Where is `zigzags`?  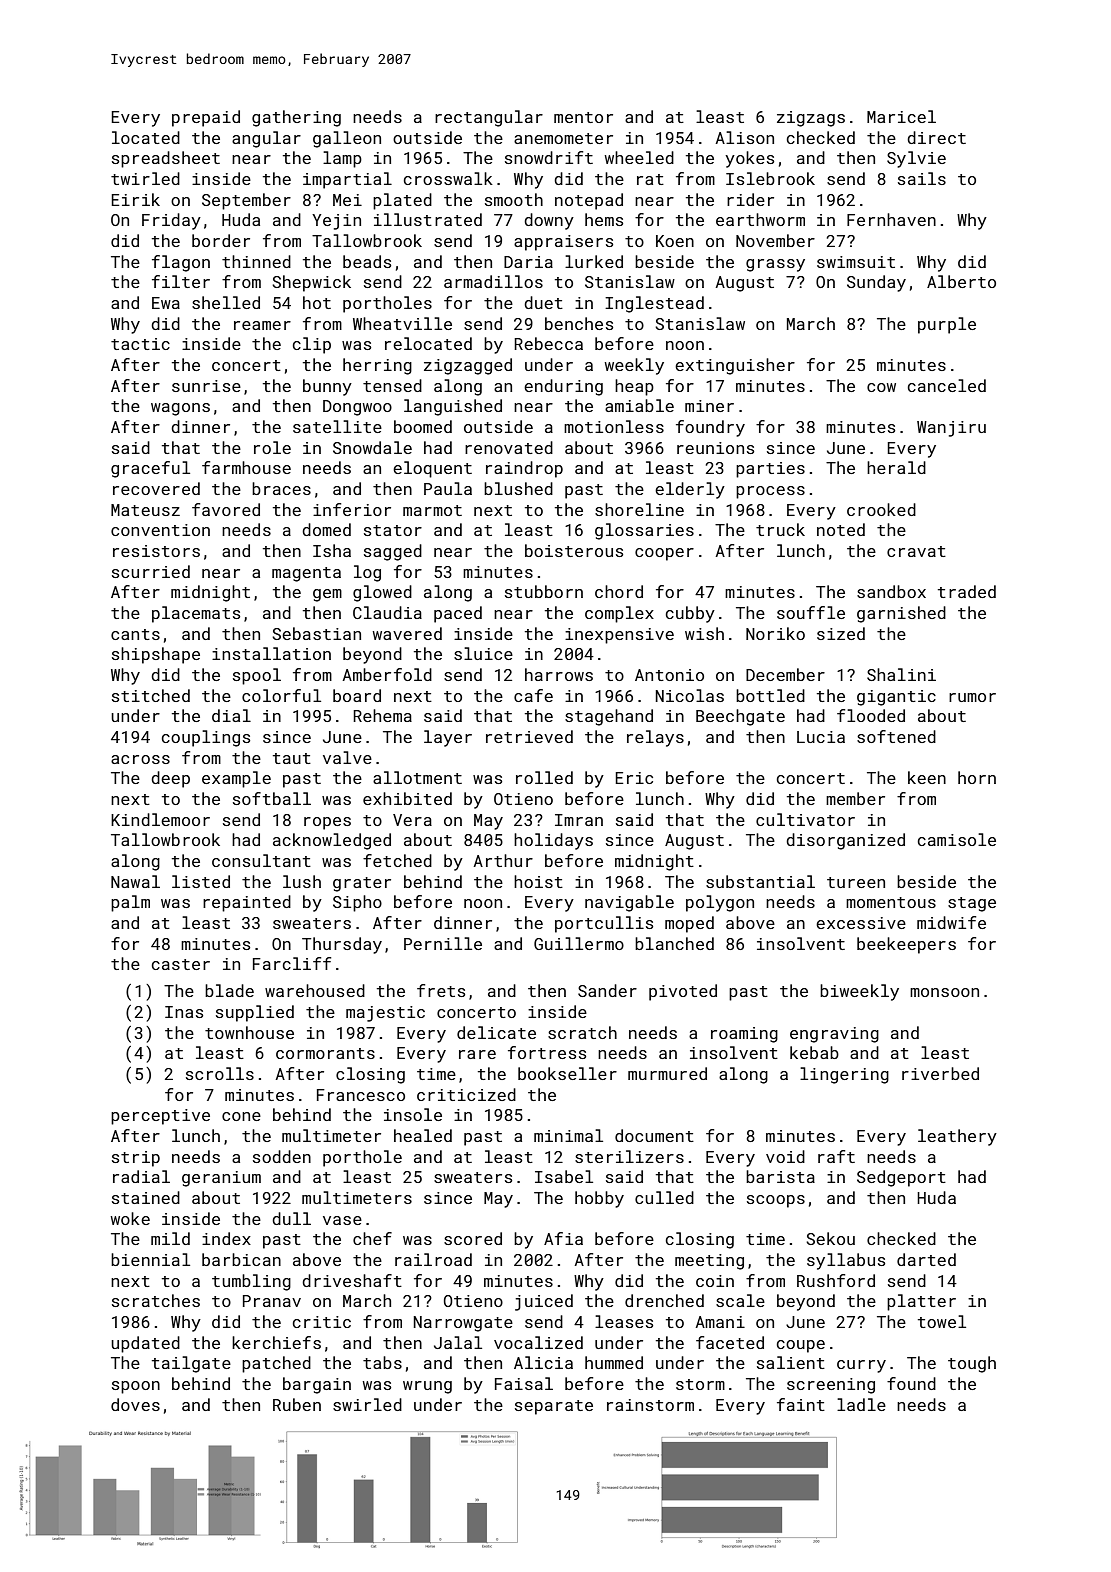
zigzags is located at coordinates (811, 119).
